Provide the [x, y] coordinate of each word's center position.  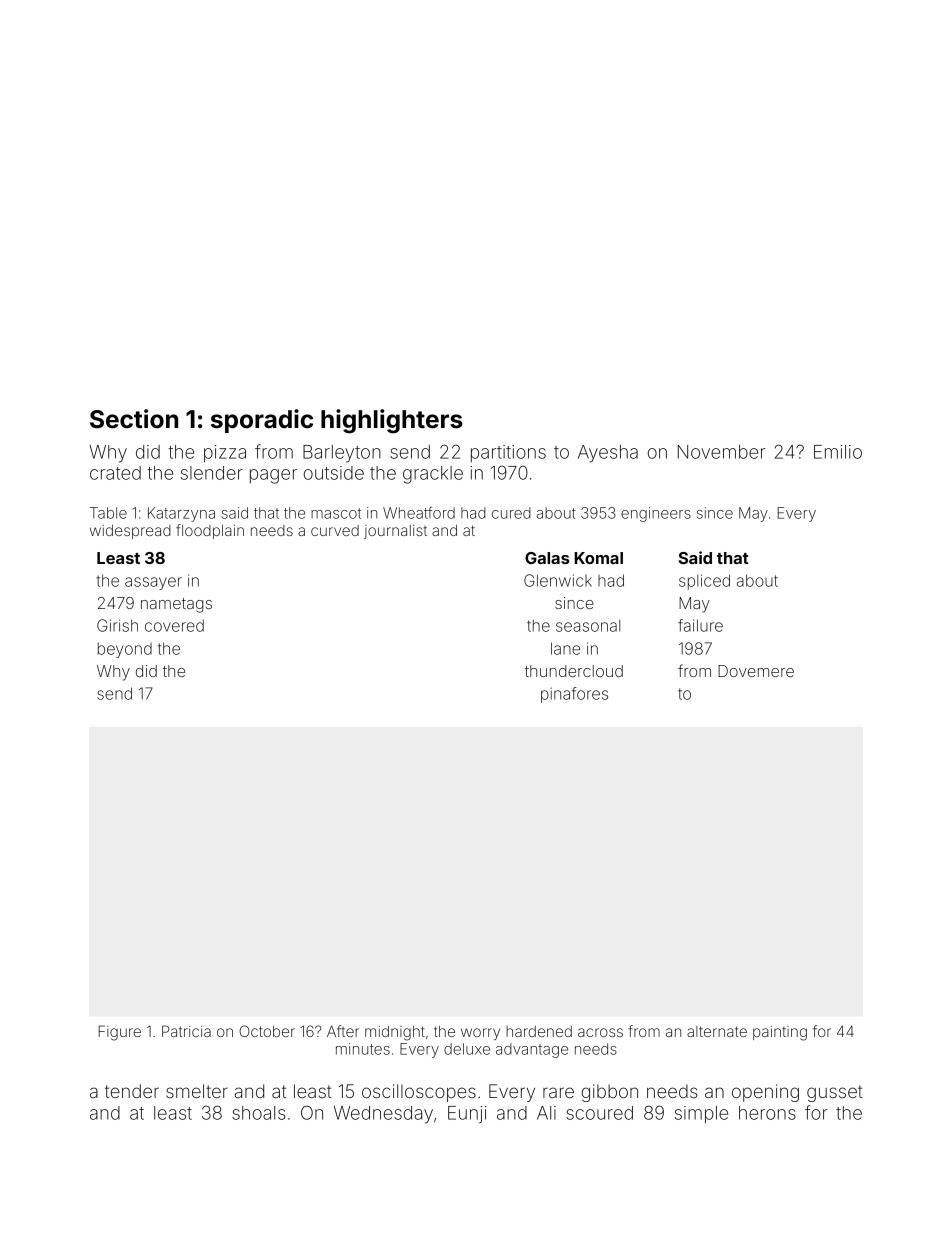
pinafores [574, 695]
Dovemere [756, 671]
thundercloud [574, 671]
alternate [717, 1031]
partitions [508, 453]
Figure [120, 1033]
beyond [125, 650]
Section [134, 419]
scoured [599, 1113]
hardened [539, 1031]
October [267, 1031]
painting [780, 1033]
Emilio [838, 452]
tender [132, 1091]
